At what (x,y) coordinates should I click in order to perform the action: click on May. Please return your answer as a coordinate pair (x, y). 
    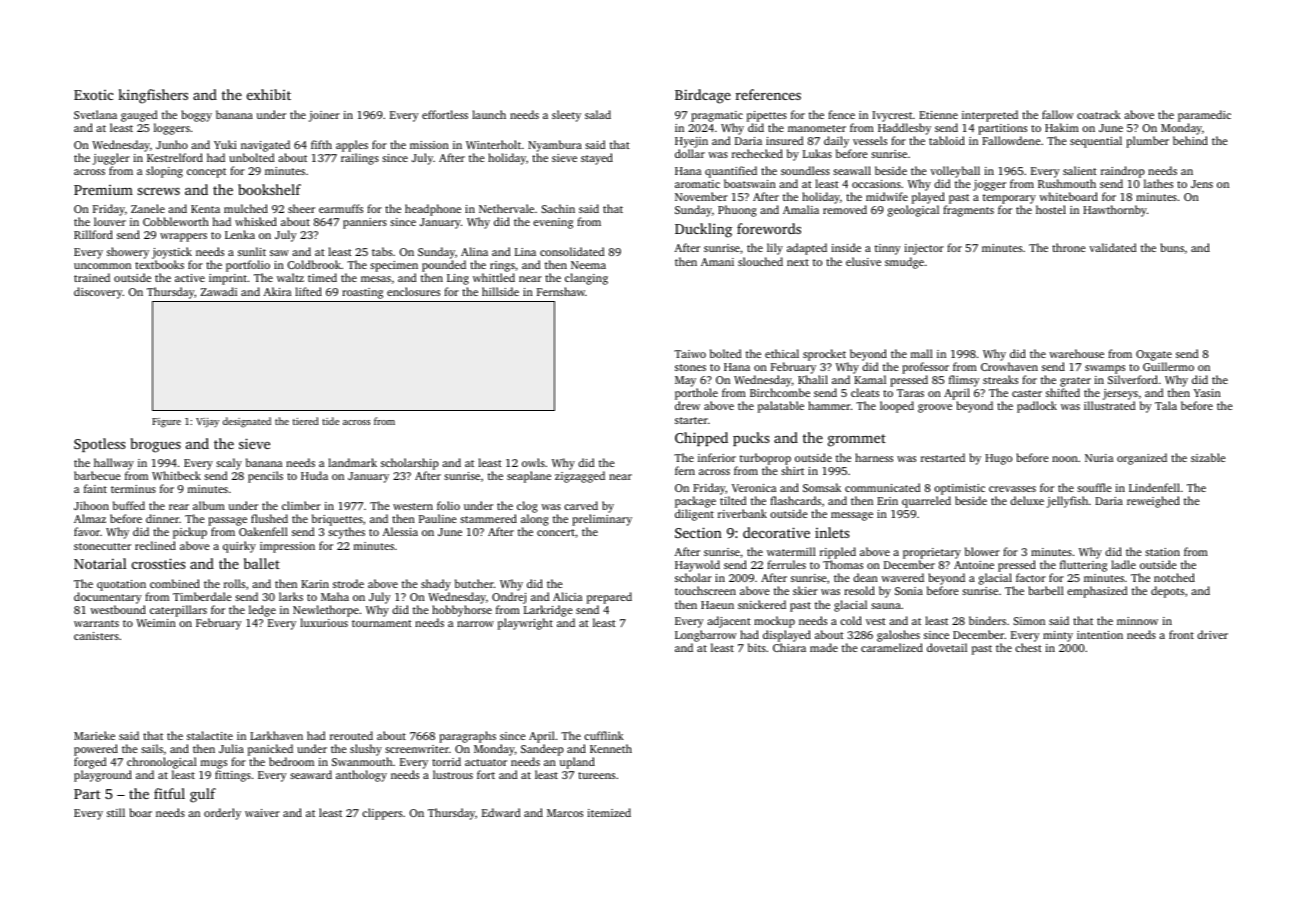
    Looking at the image, I should click on (685, 381).
